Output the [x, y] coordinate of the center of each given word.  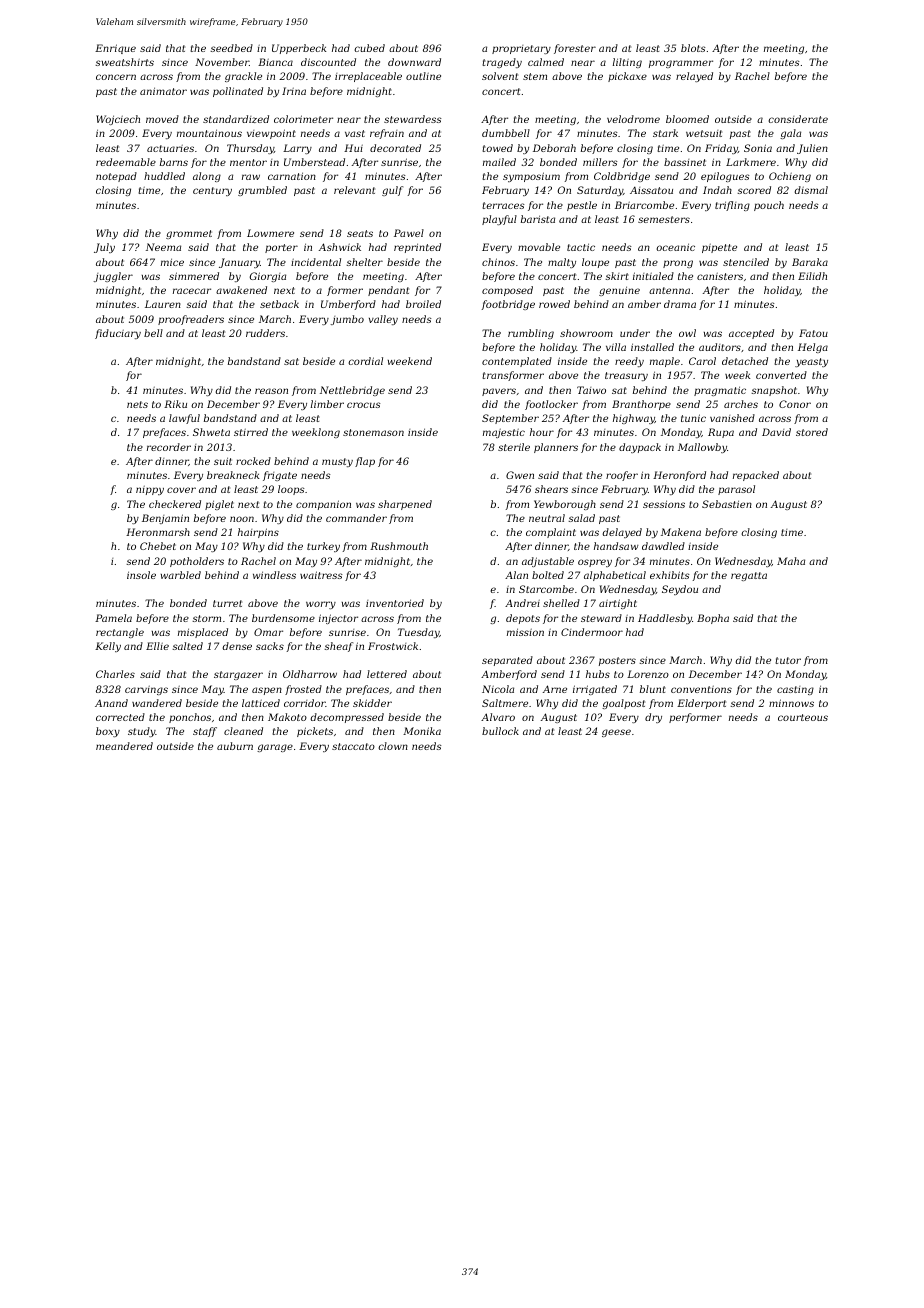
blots [693, 48]
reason [271, 391]
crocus [364, 405]
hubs [598, 674]
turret [227, 603]
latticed [261, 703]
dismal [811, 190]
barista [538, 219]
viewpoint [271, 134]
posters [617, 661]
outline [423, 76]
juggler [113, 277]
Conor [795, 404]
